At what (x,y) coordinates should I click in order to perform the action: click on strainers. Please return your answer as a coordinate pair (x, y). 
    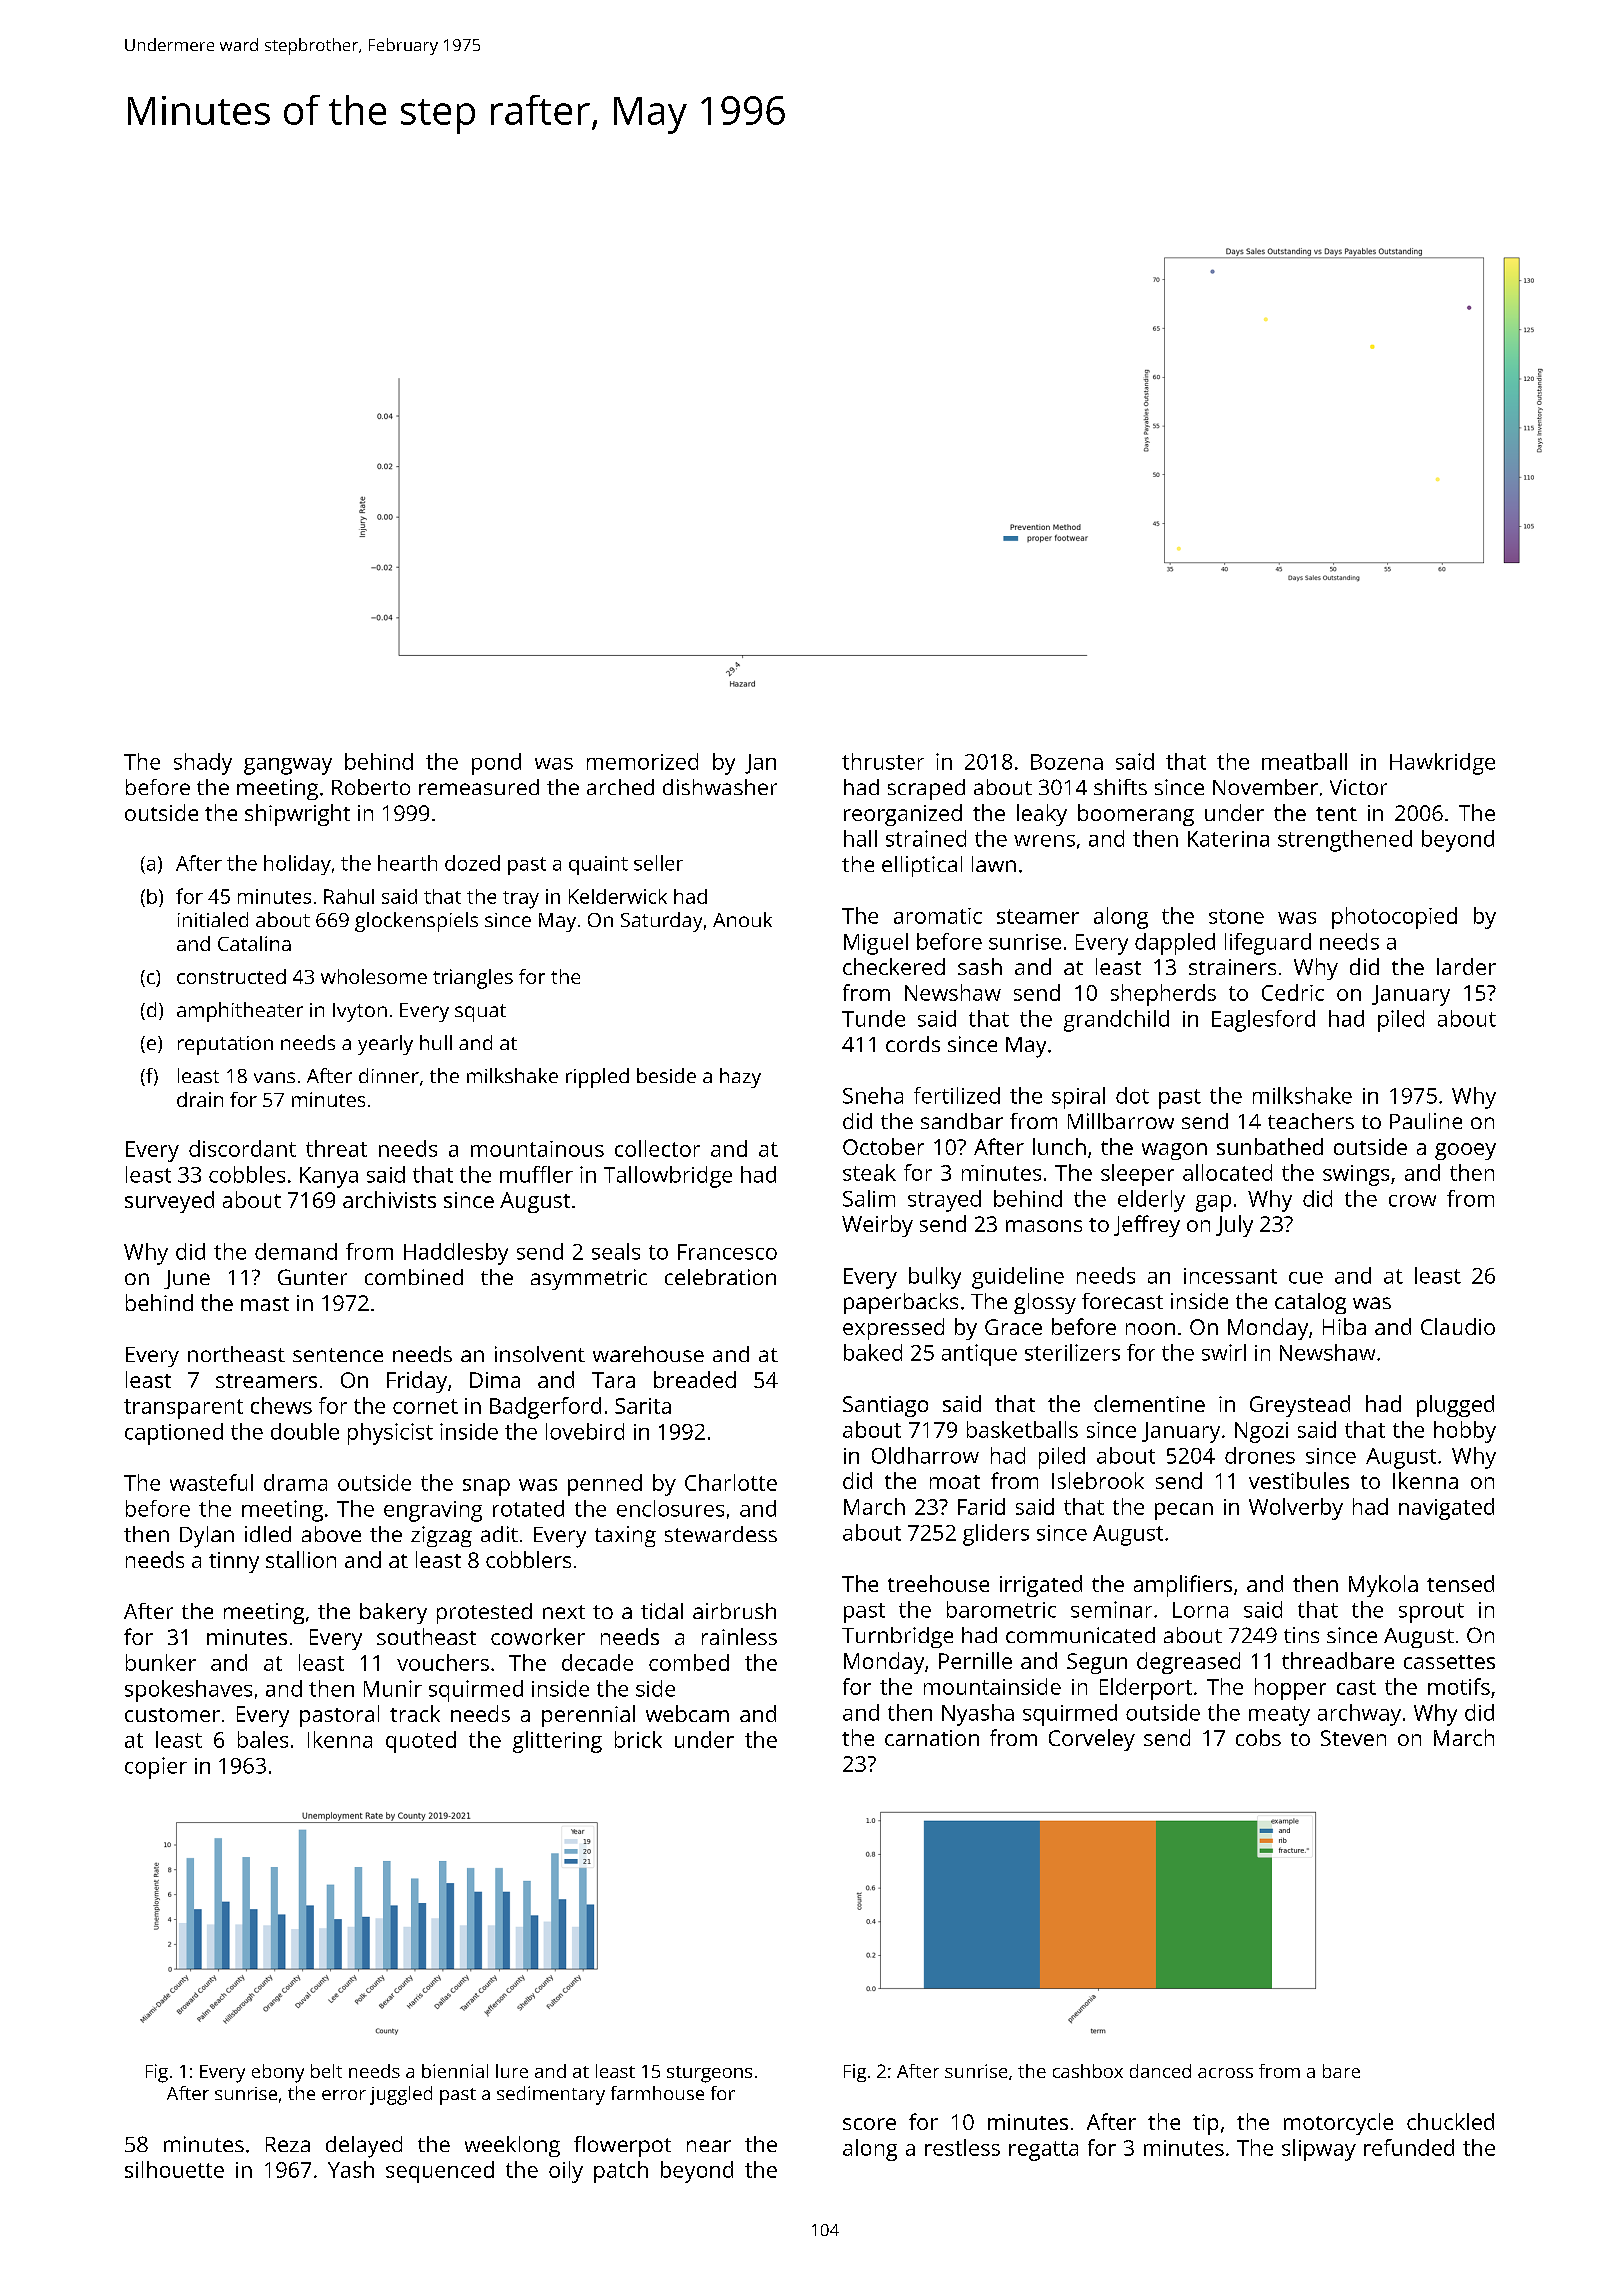
    Looking at the image, I should click on (1232, 967).
